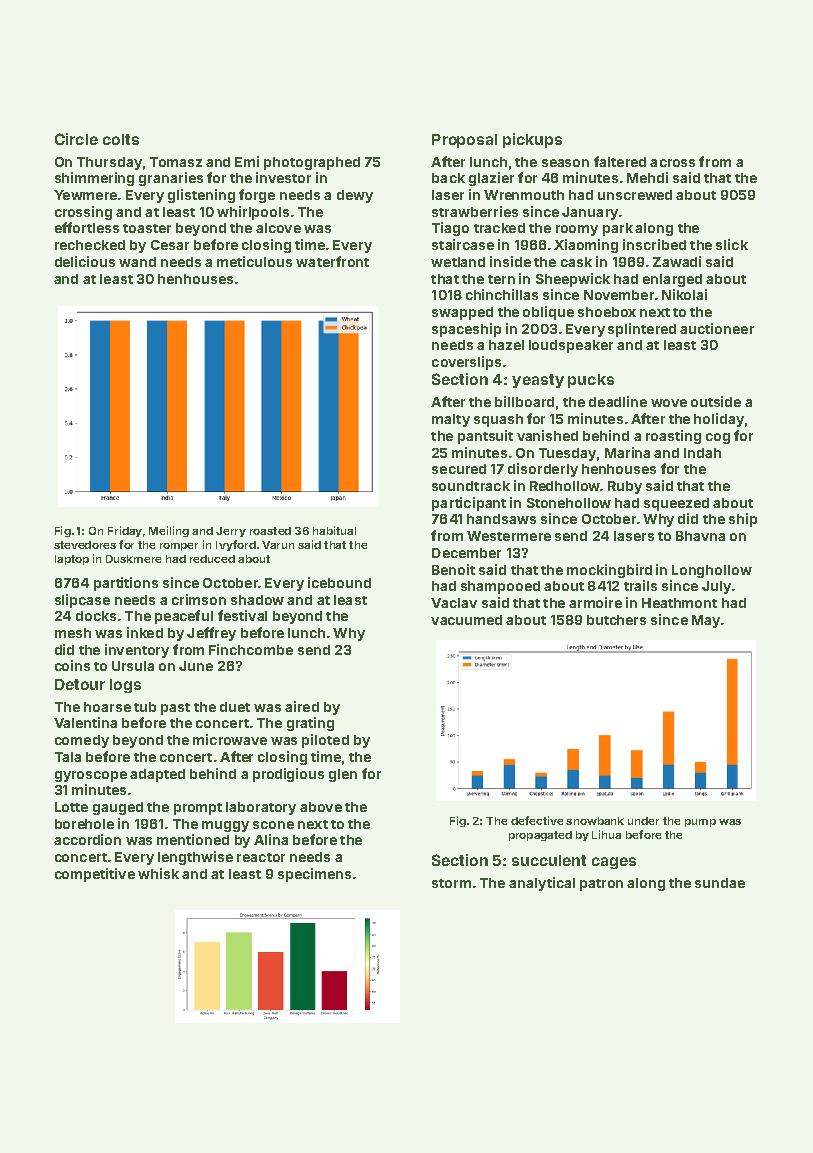 Image resolution: width=813 pixels, height=1153 pixels. Describe the element at coordinates (643, 821) in the document. I see `under` at that location.
